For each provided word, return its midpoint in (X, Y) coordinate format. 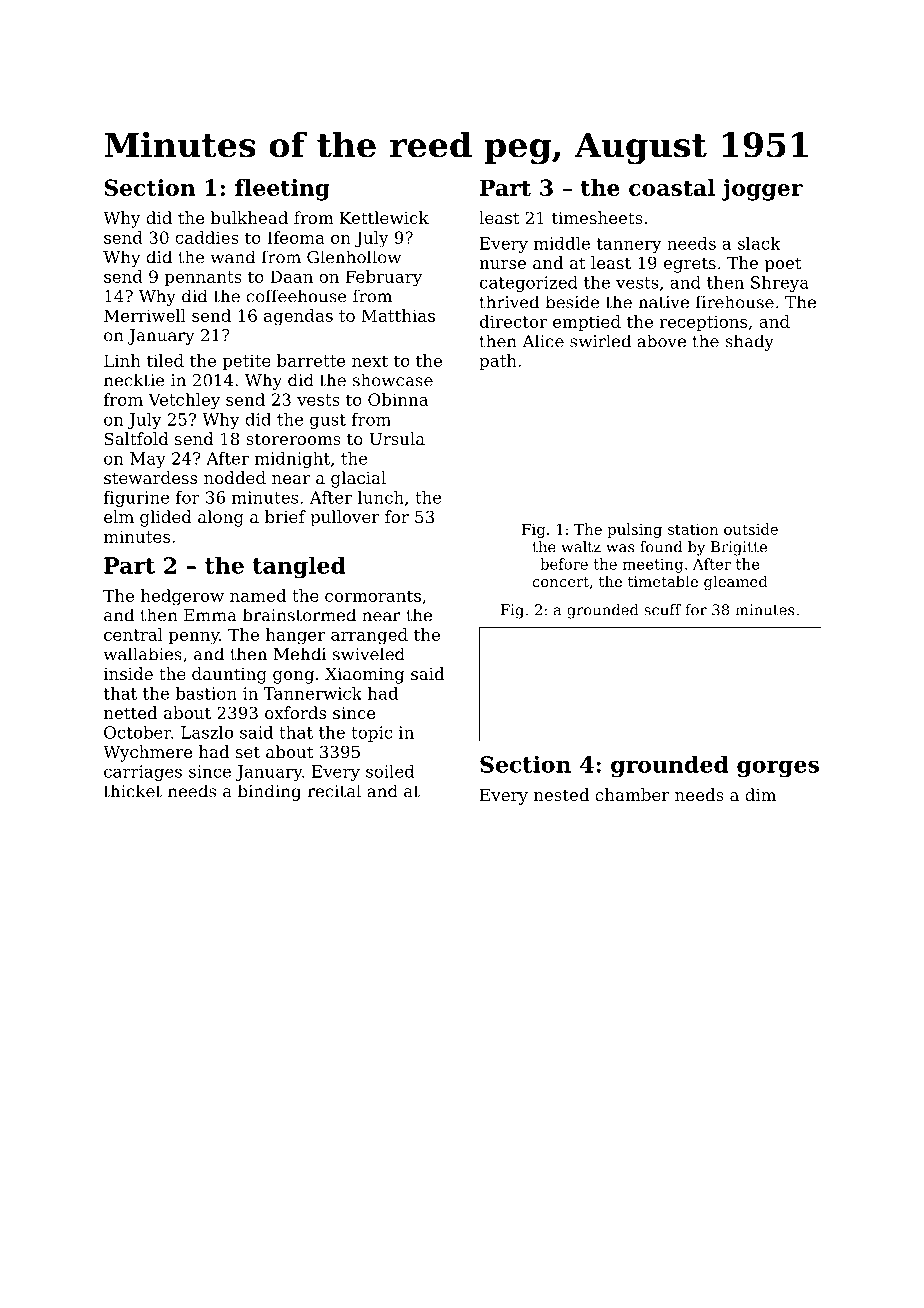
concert (561, 582)
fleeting (282, 190)
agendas (298, 317)
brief (285, 516)
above (661, 341)
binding (269, 792)
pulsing (634, 530)
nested (561, 794)
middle (562, 243)
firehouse (735, 302)
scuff (662, 610)
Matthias (398, 315)
